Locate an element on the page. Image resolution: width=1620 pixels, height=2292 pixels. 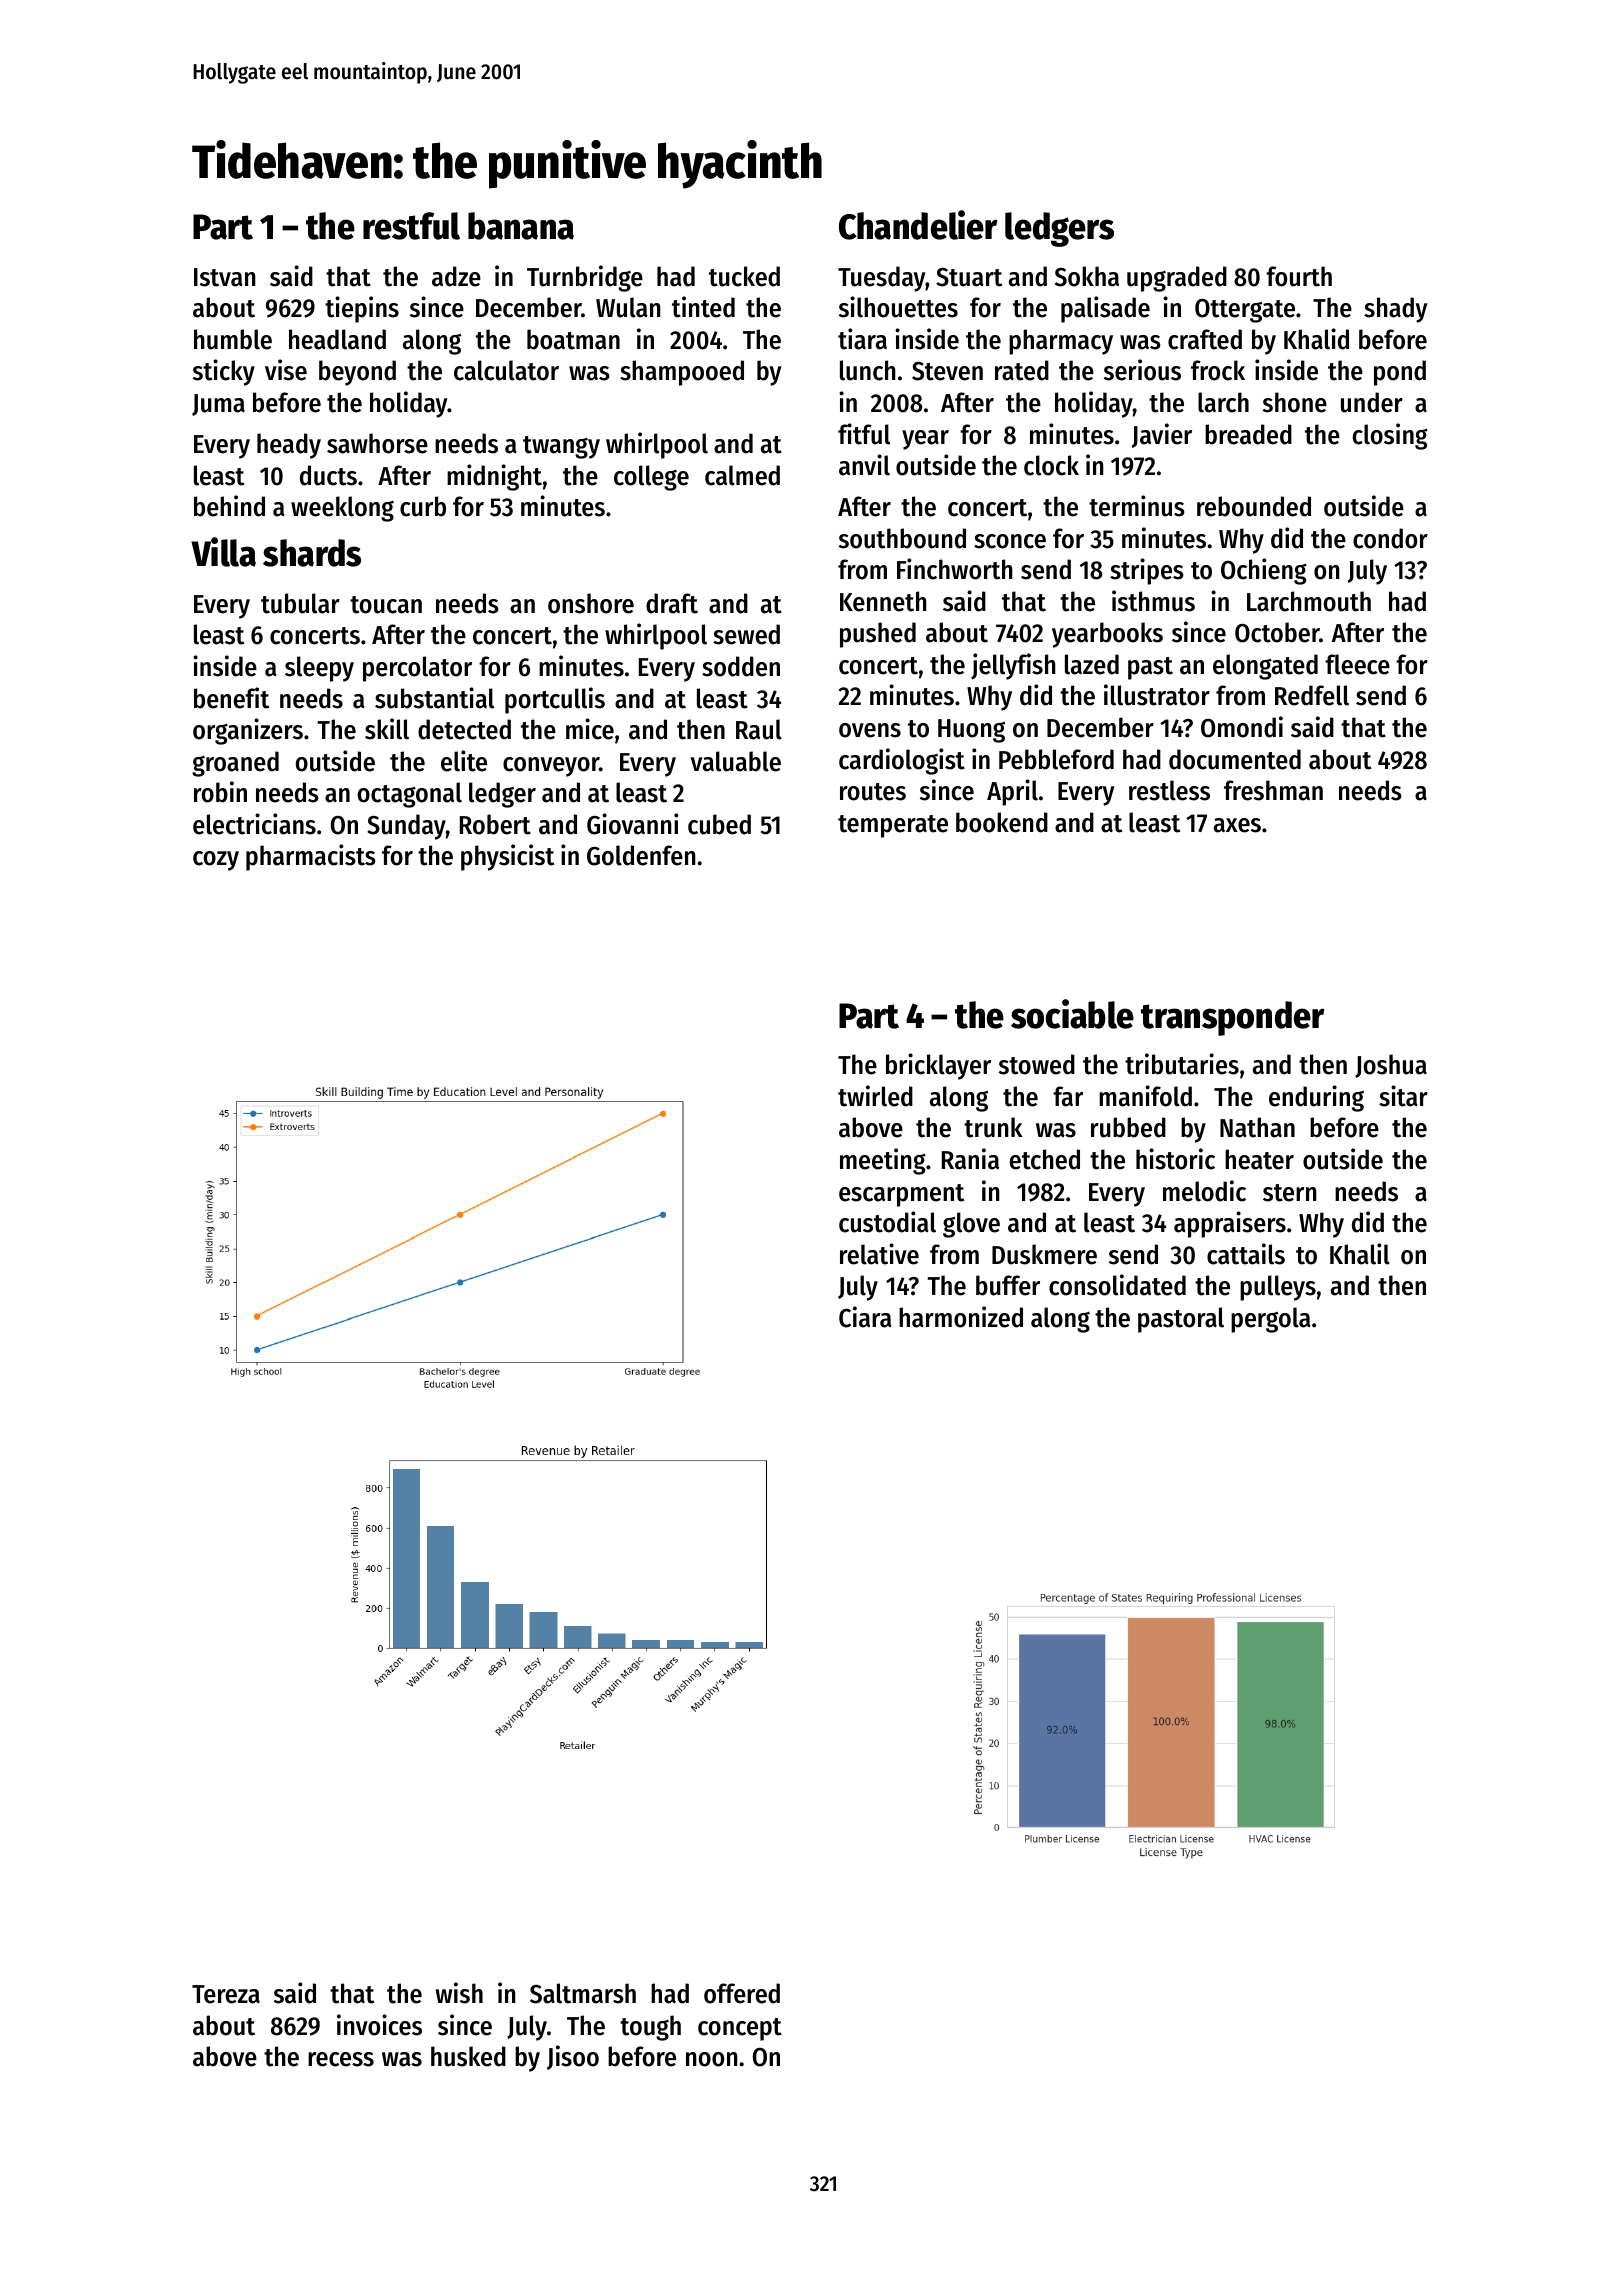
restful is located at coordinates (411, 226).
